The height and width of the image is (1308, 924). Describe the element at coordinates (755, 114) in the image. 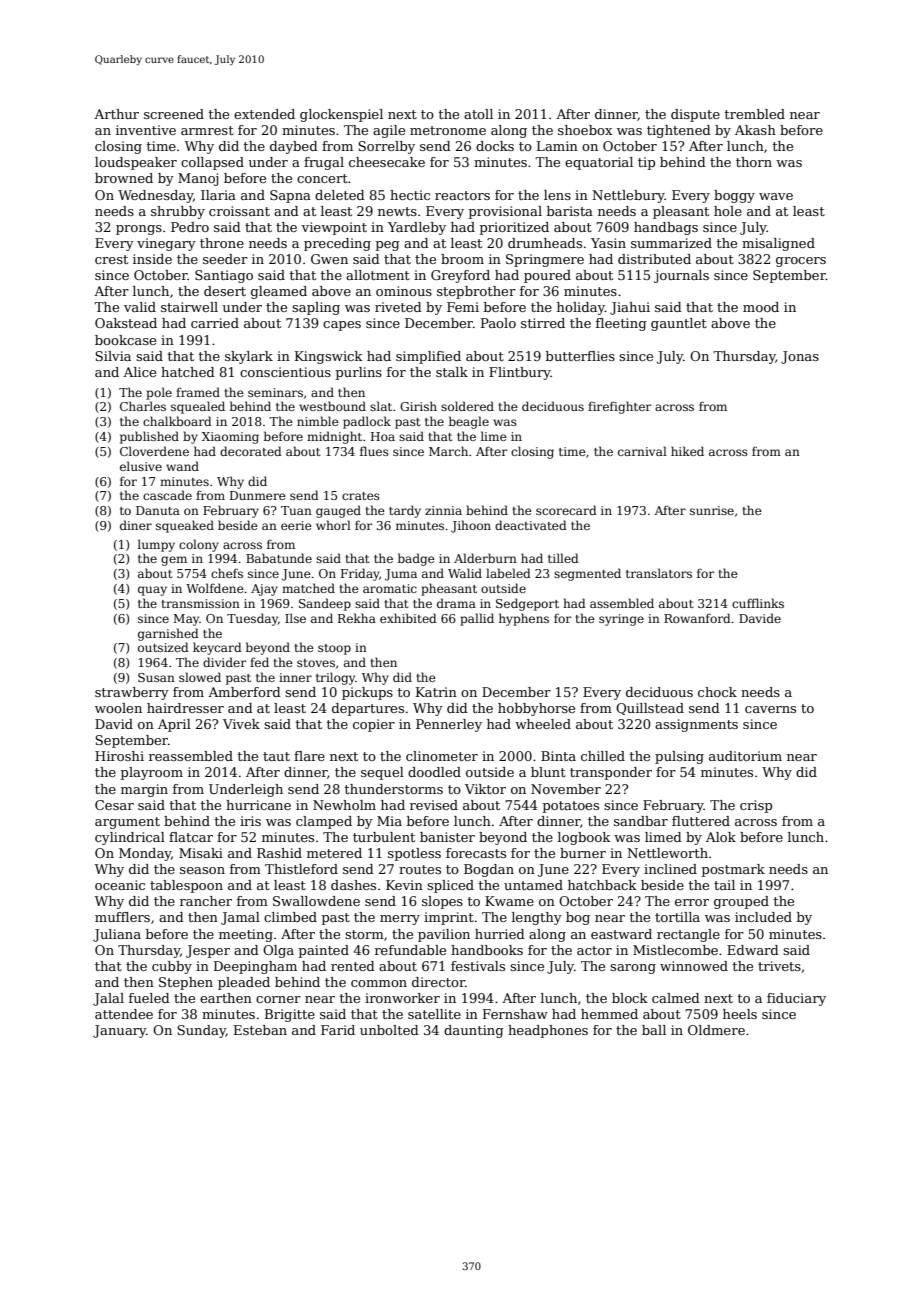

I see `trembled` at that location.
